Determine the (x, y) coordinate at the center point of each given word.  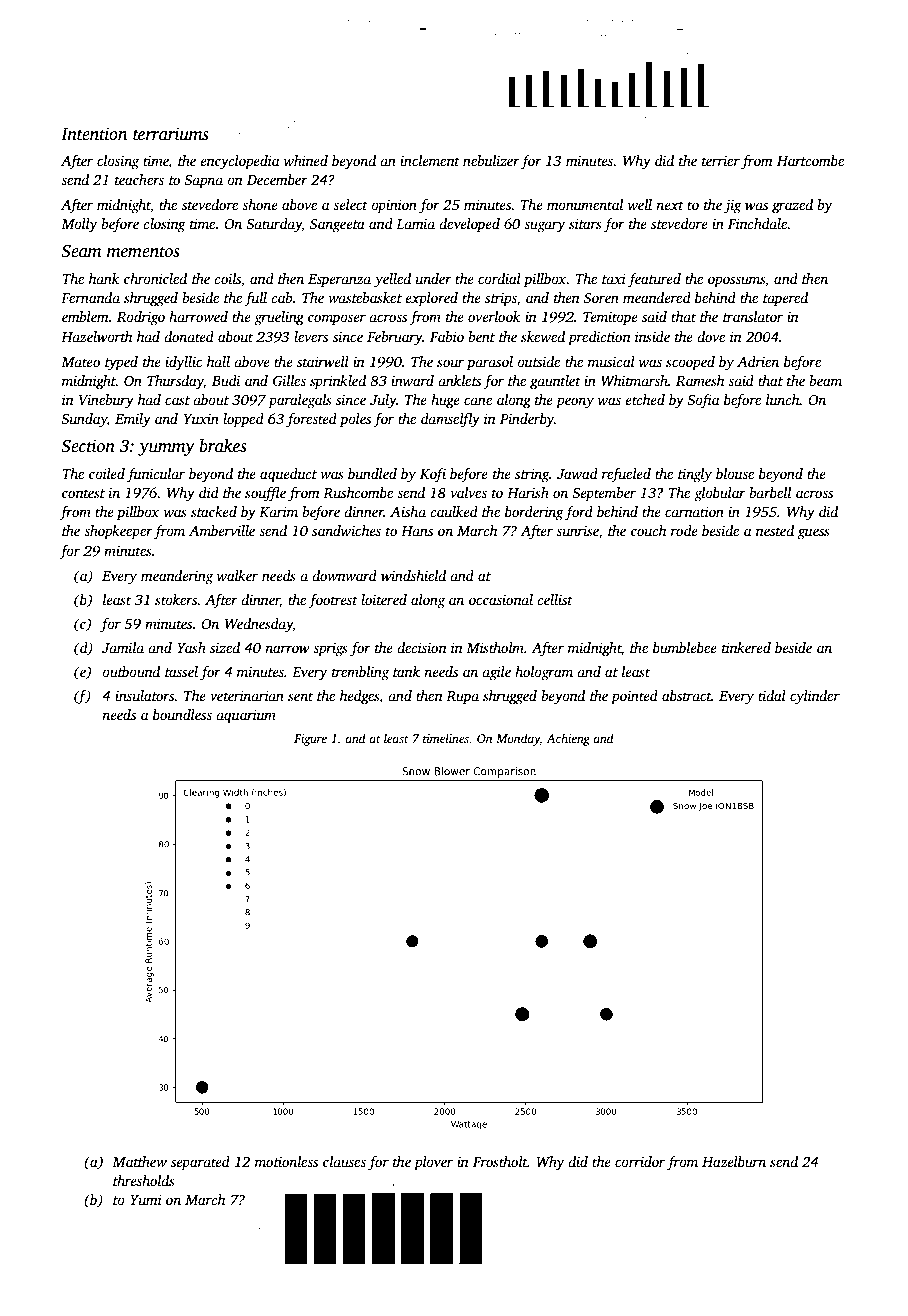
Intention (94, 134)
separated (200, 1163)
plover (433, 1163)
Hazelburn (734, 1161)
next (670, 205)
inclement (430, 160)
